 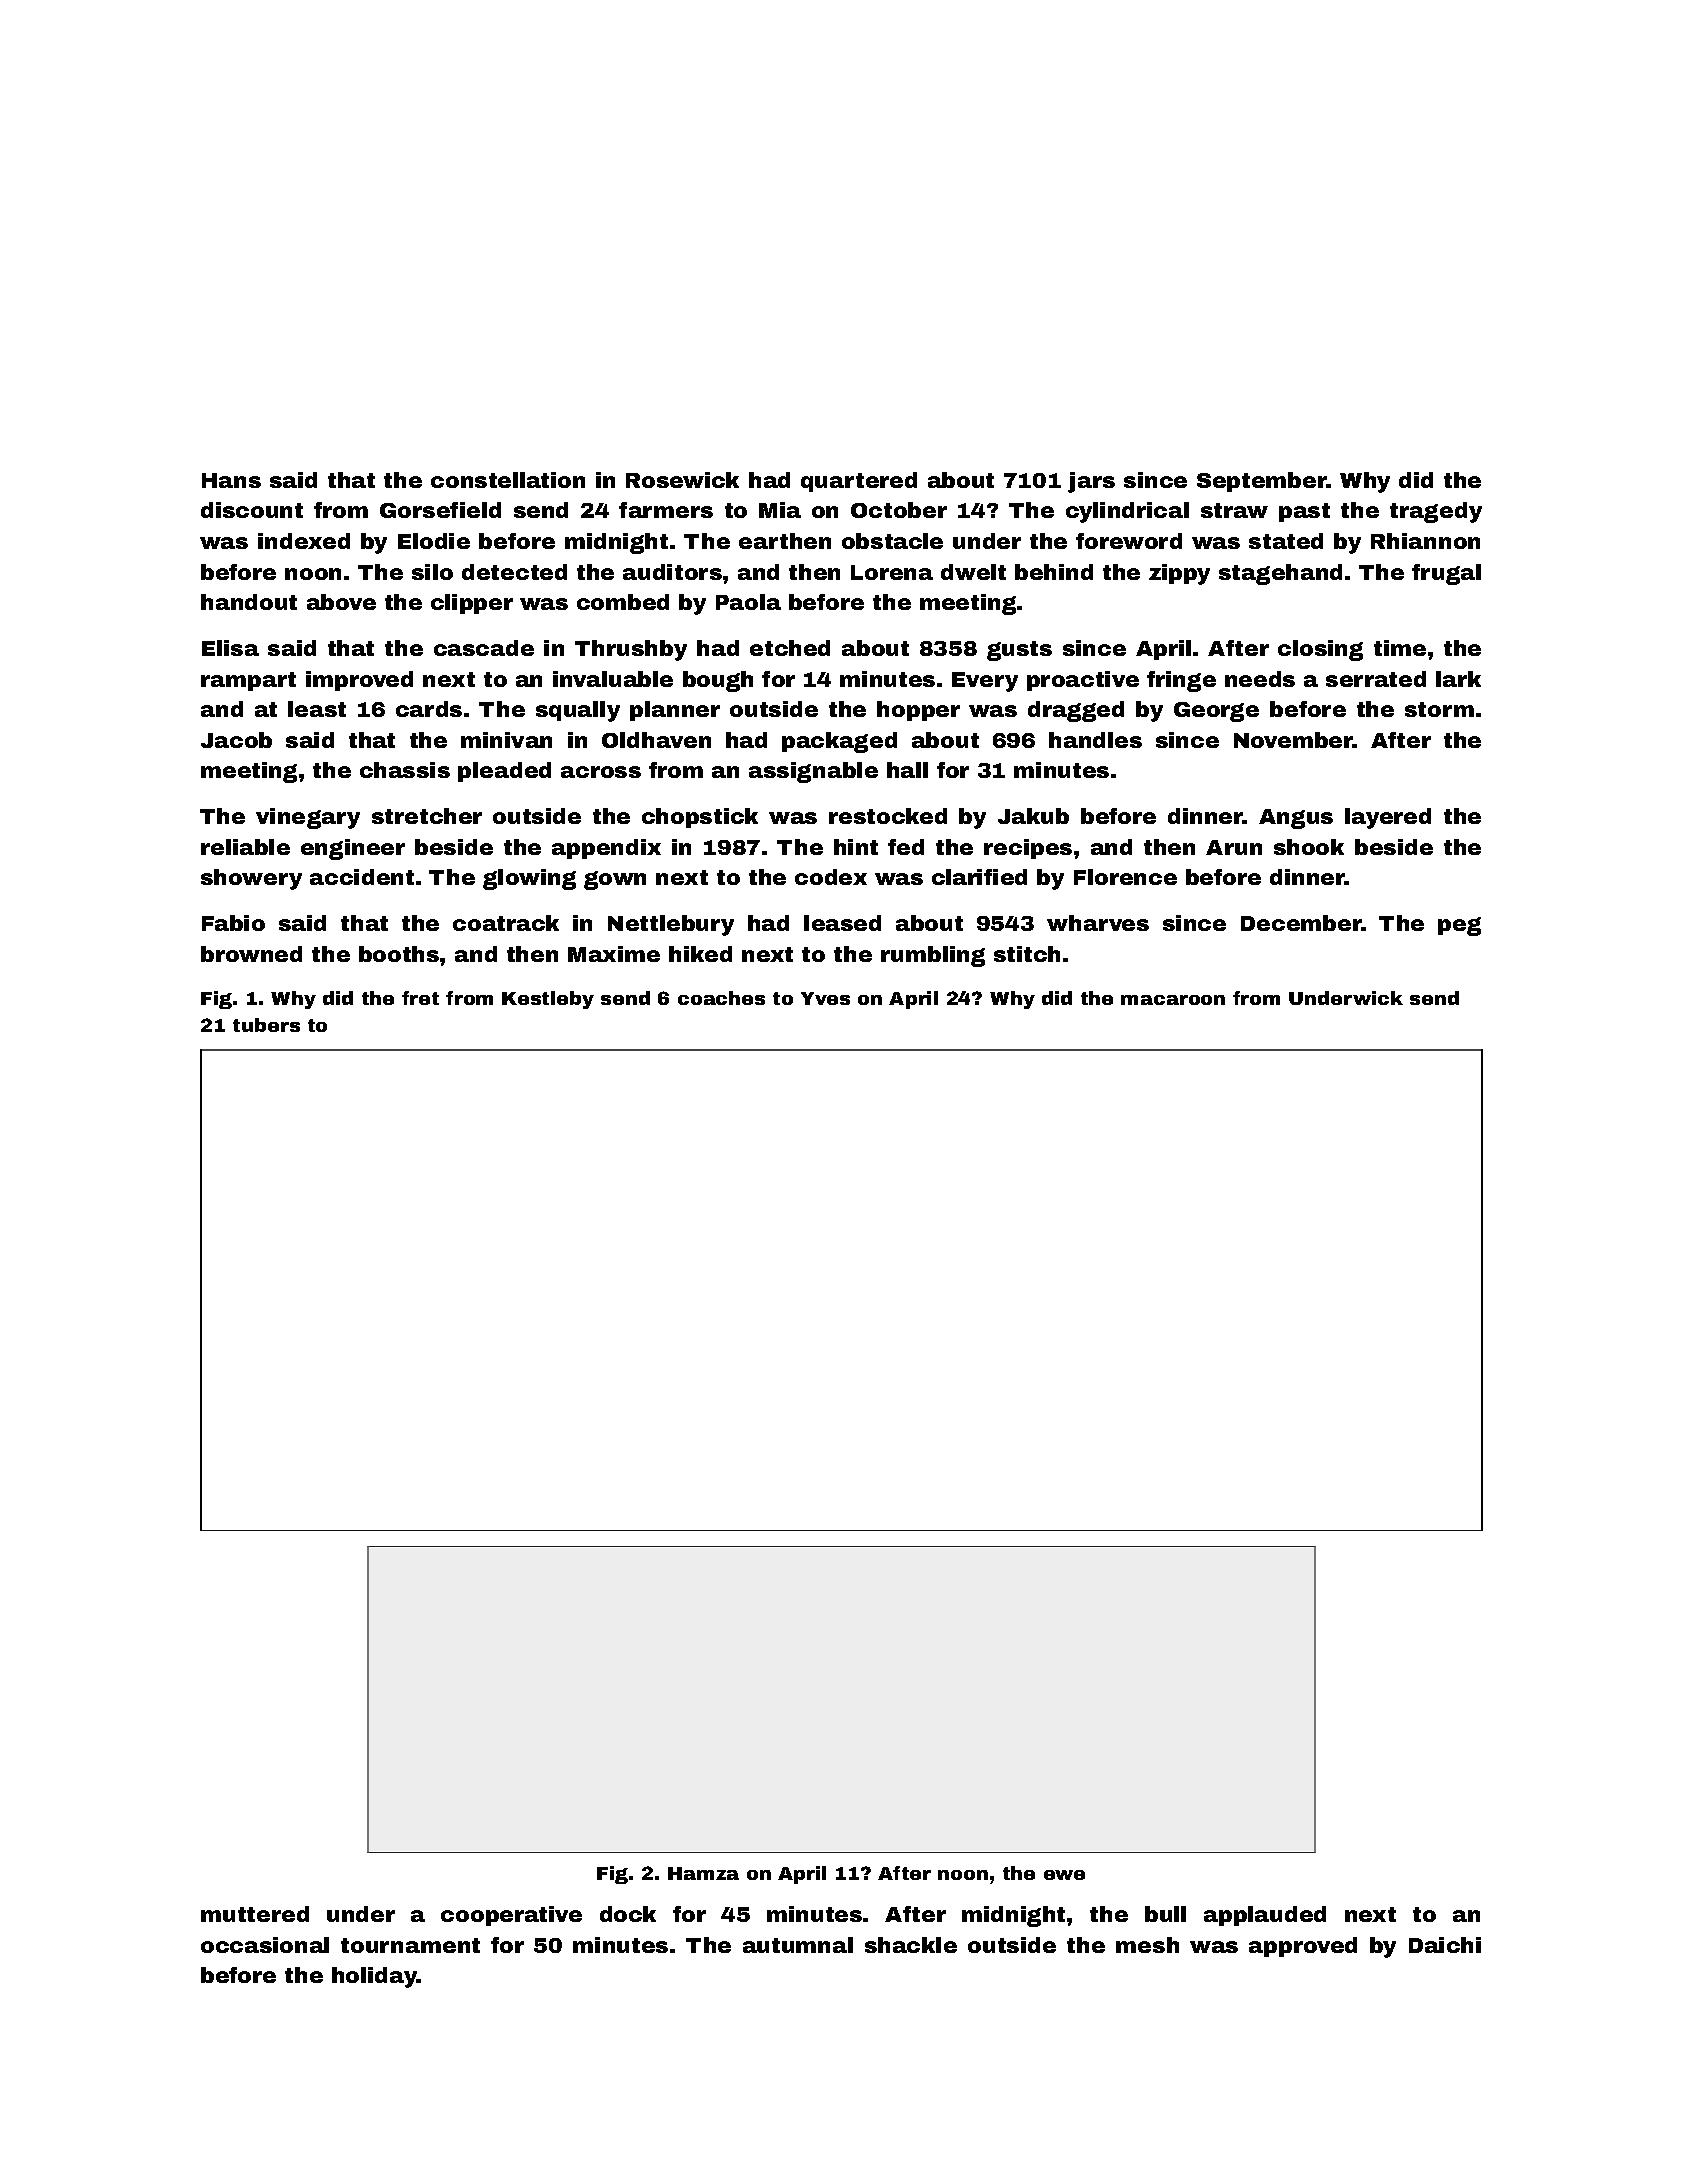 What do you see at coordinates (911, 1945) in the document?
I see `shackle` at bounding box center [911, 1945].
